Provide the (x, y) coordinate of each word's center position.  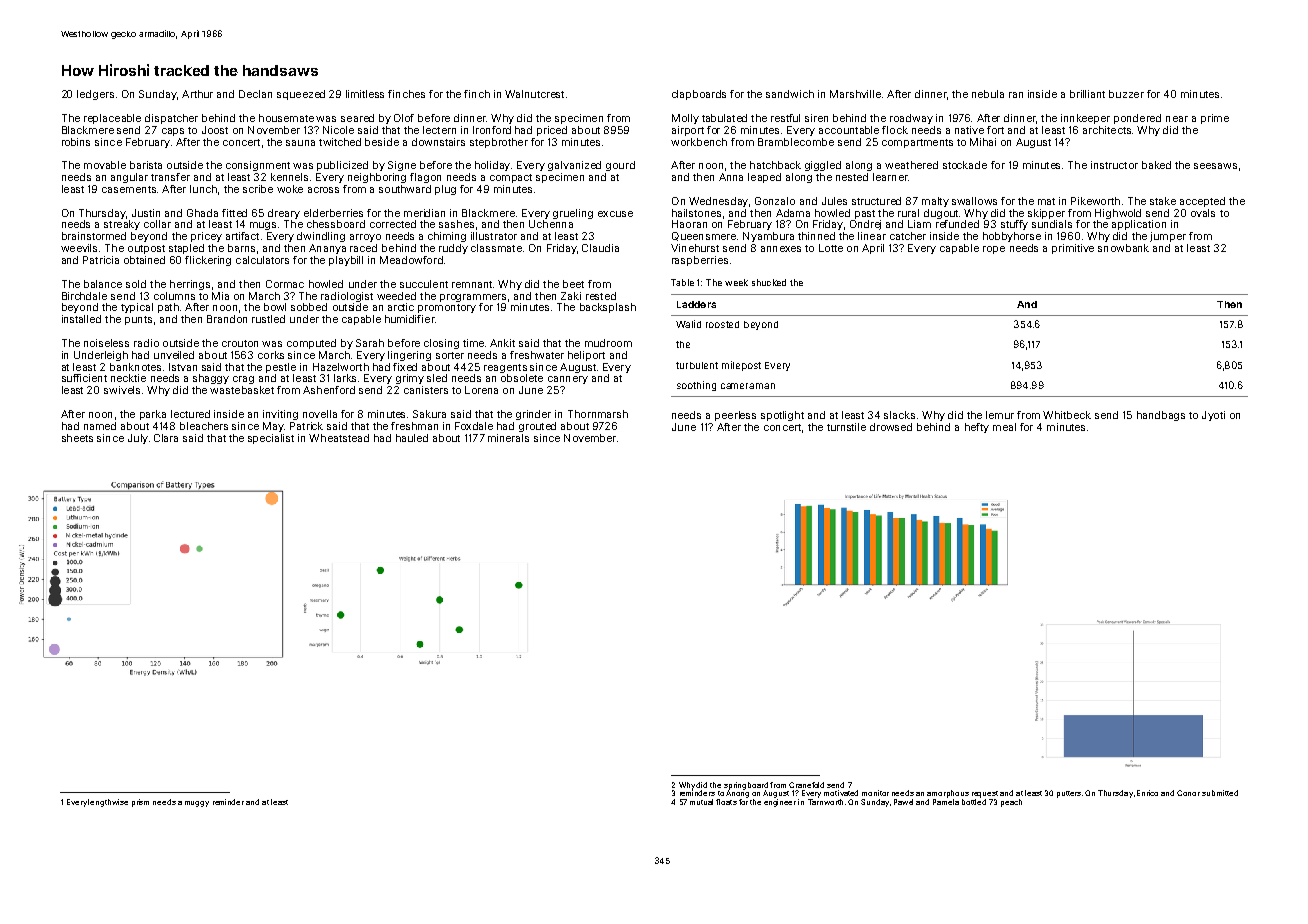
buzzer (1126, 94)
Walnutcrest (534, 94)
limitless (365, 94)
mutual (701, 802)
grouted (537, 427)
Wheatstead (339, 438)
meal (1004, 427)
